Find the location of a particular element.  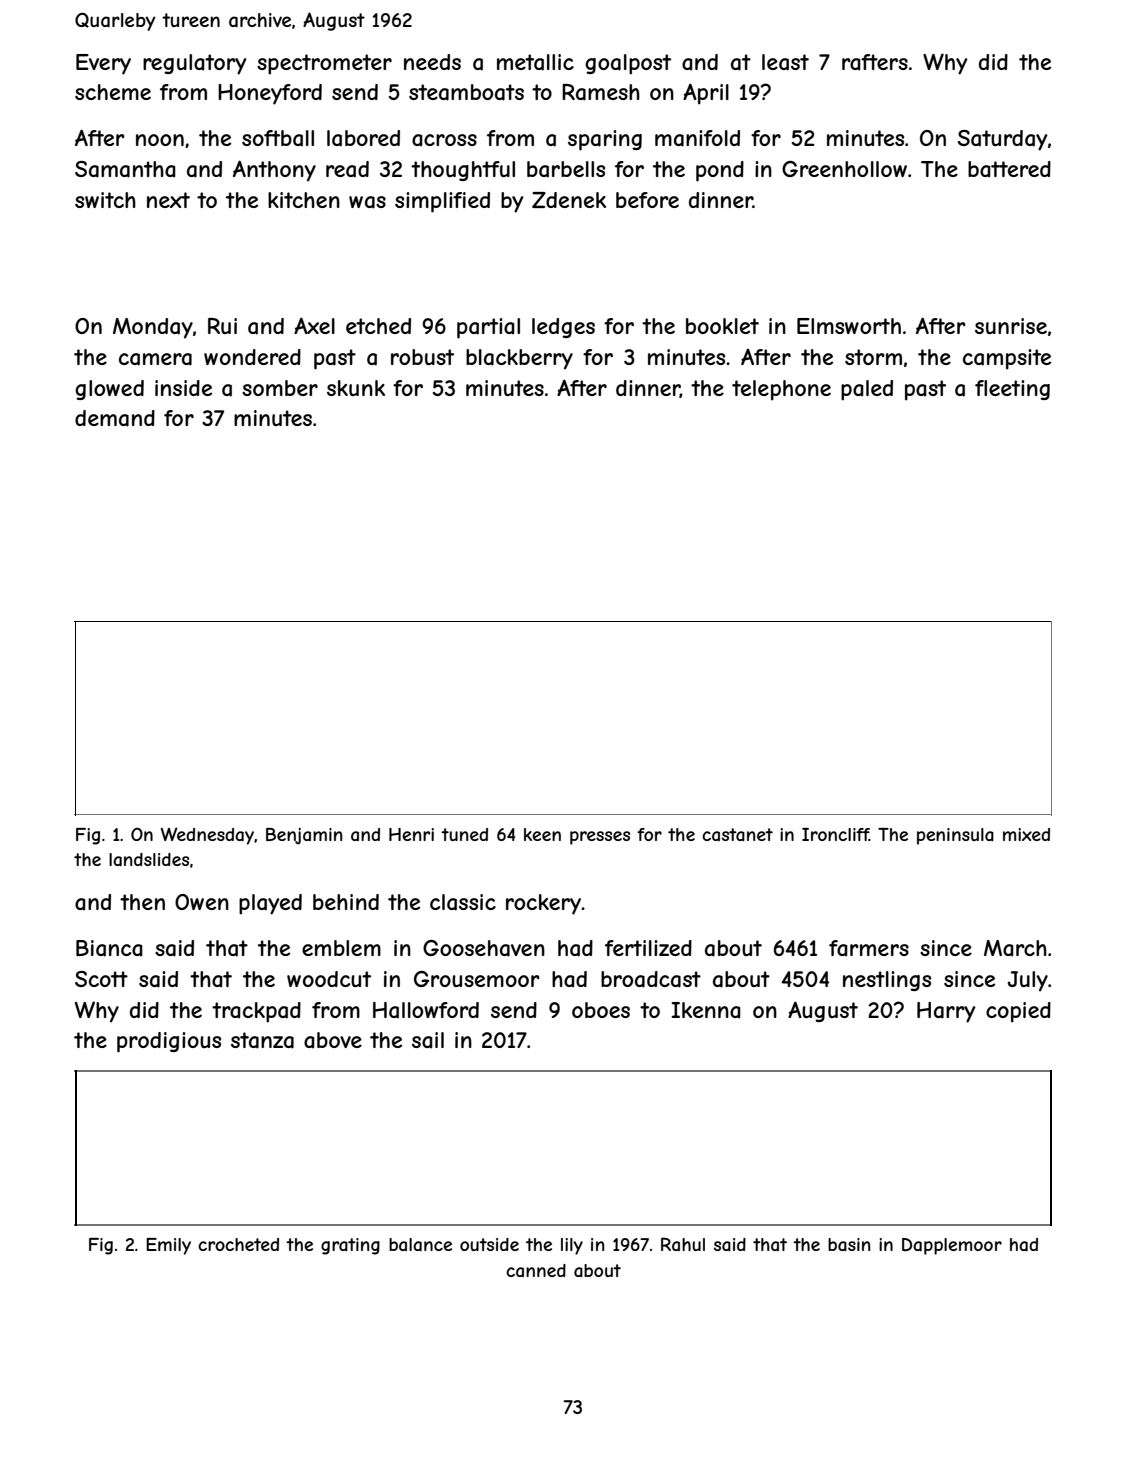

Harry is located at coordinates (946, 1012).
